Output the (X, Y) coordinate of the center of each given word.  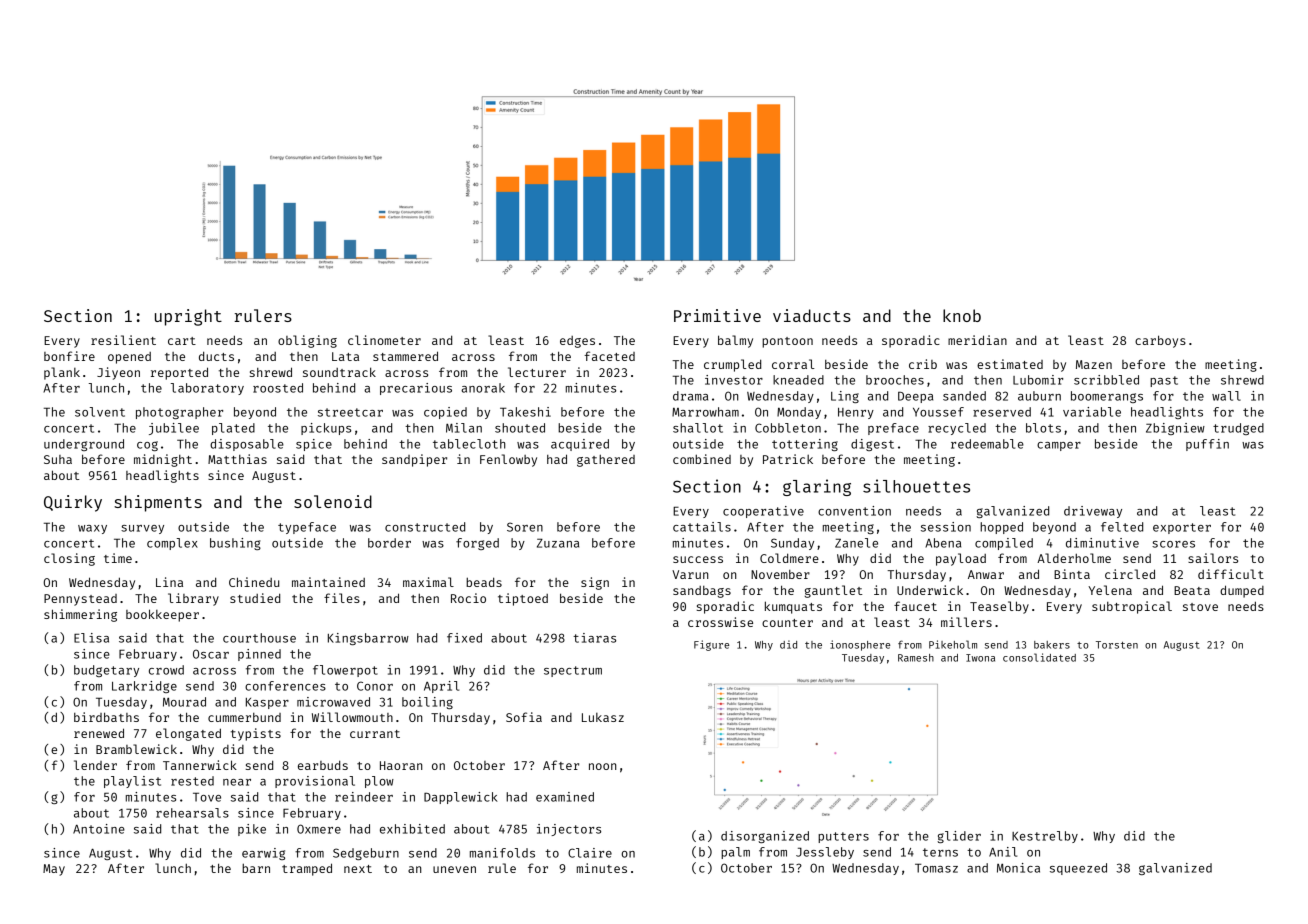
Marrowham (705, 412)
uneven (454, 869)
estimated (1010, 364)
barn (256, 868)
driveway (1093, 512)
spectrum (573, 671)
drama (690, 396)
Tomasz (936, 868)
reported (179, 373)
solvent (100, 412)
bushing (235, 544)
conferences (285, 686)
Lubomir (1038, 380)
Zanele (856, 543)
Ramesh (916, 658)
